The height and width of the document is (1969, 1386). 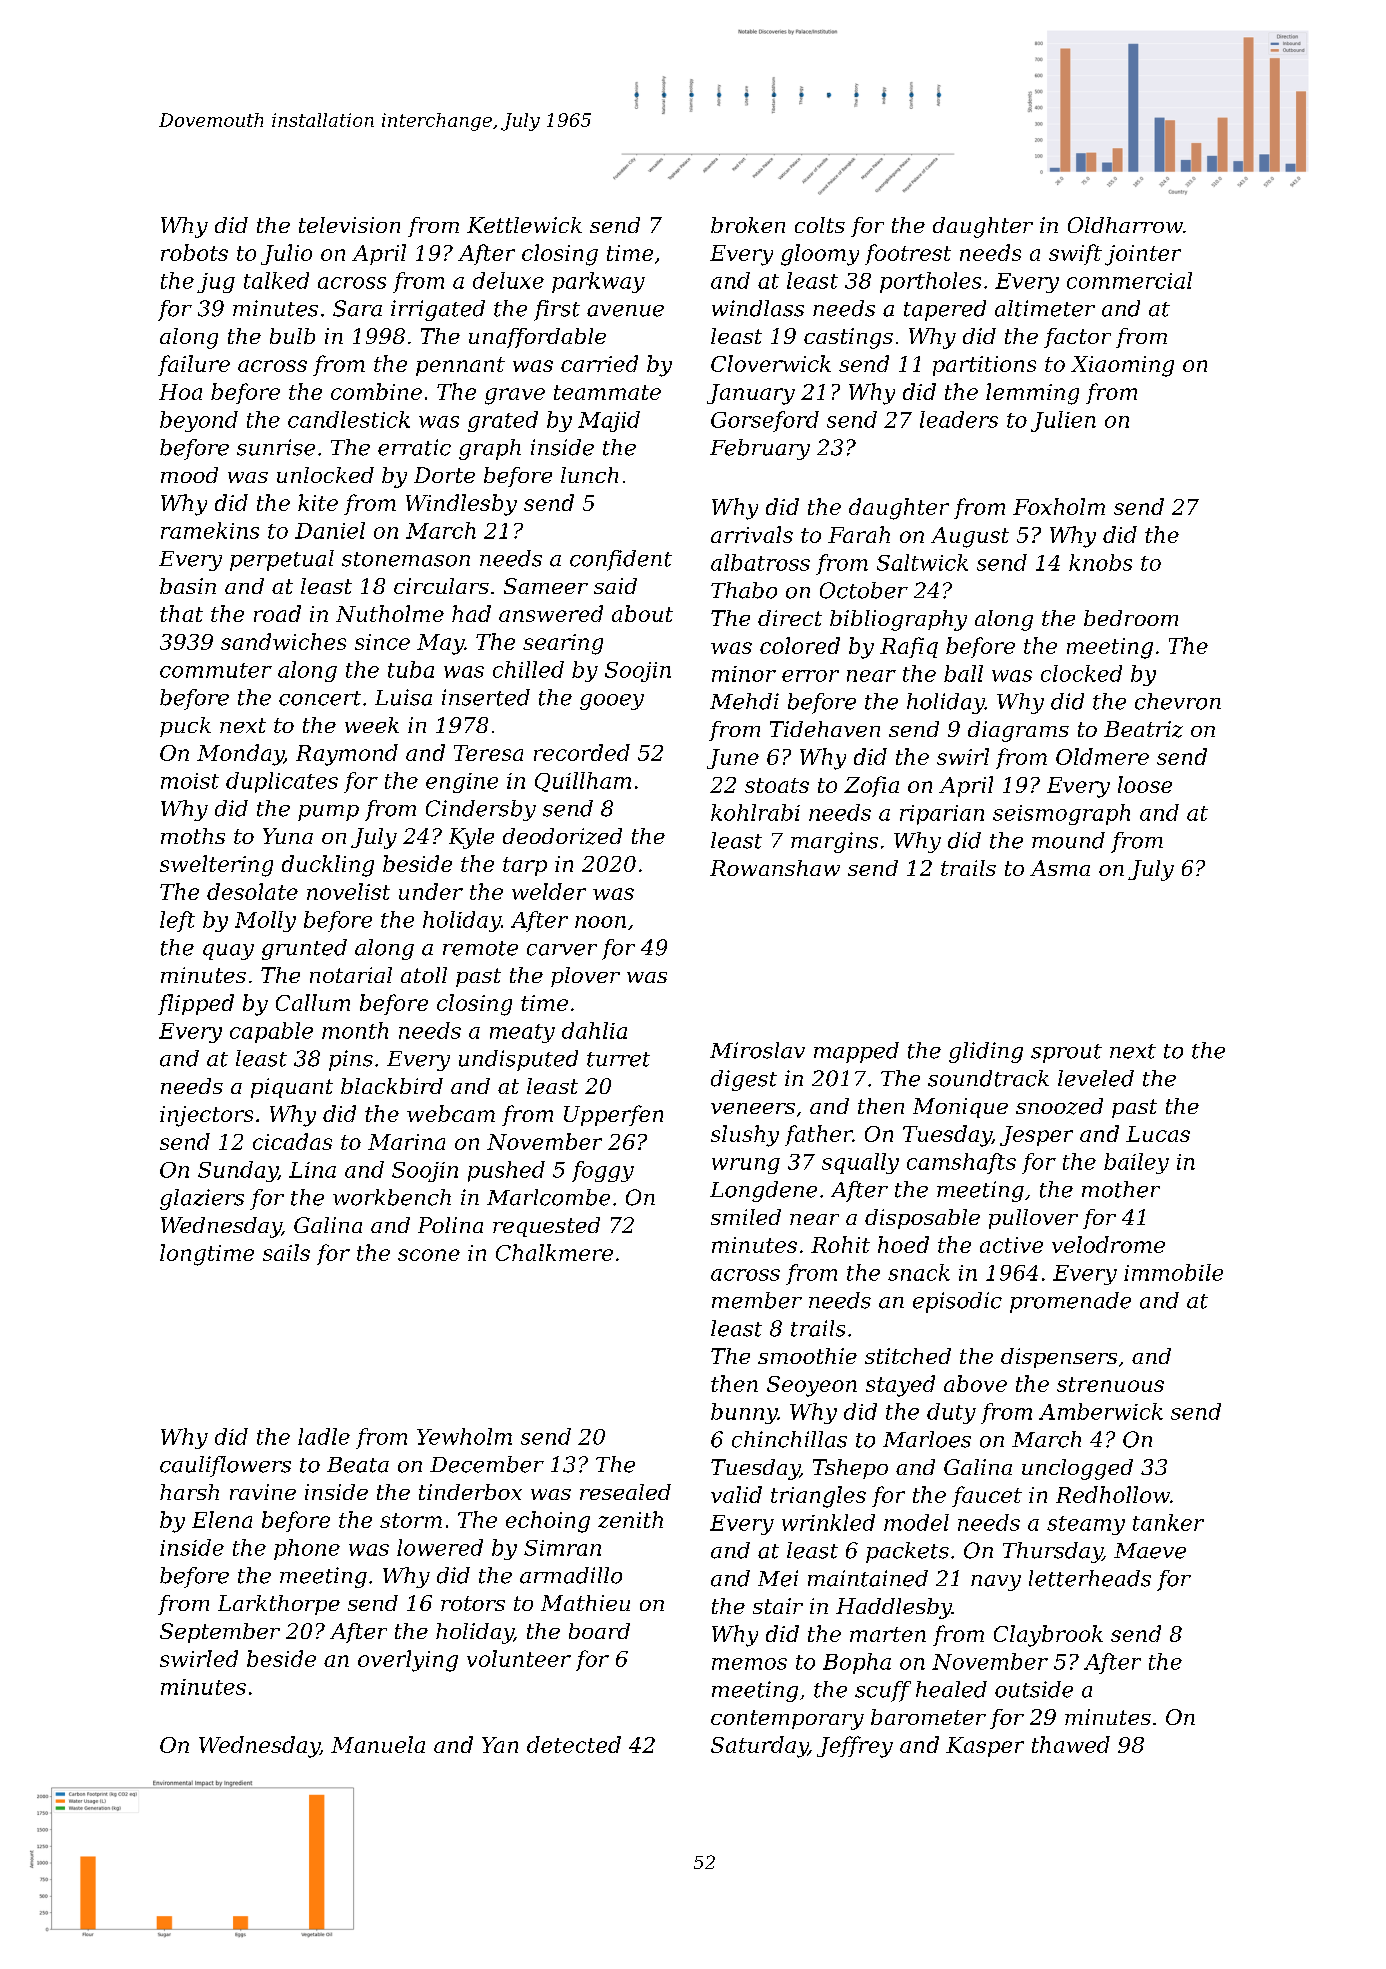 I want to click on television, so click(x=349, y=225).
